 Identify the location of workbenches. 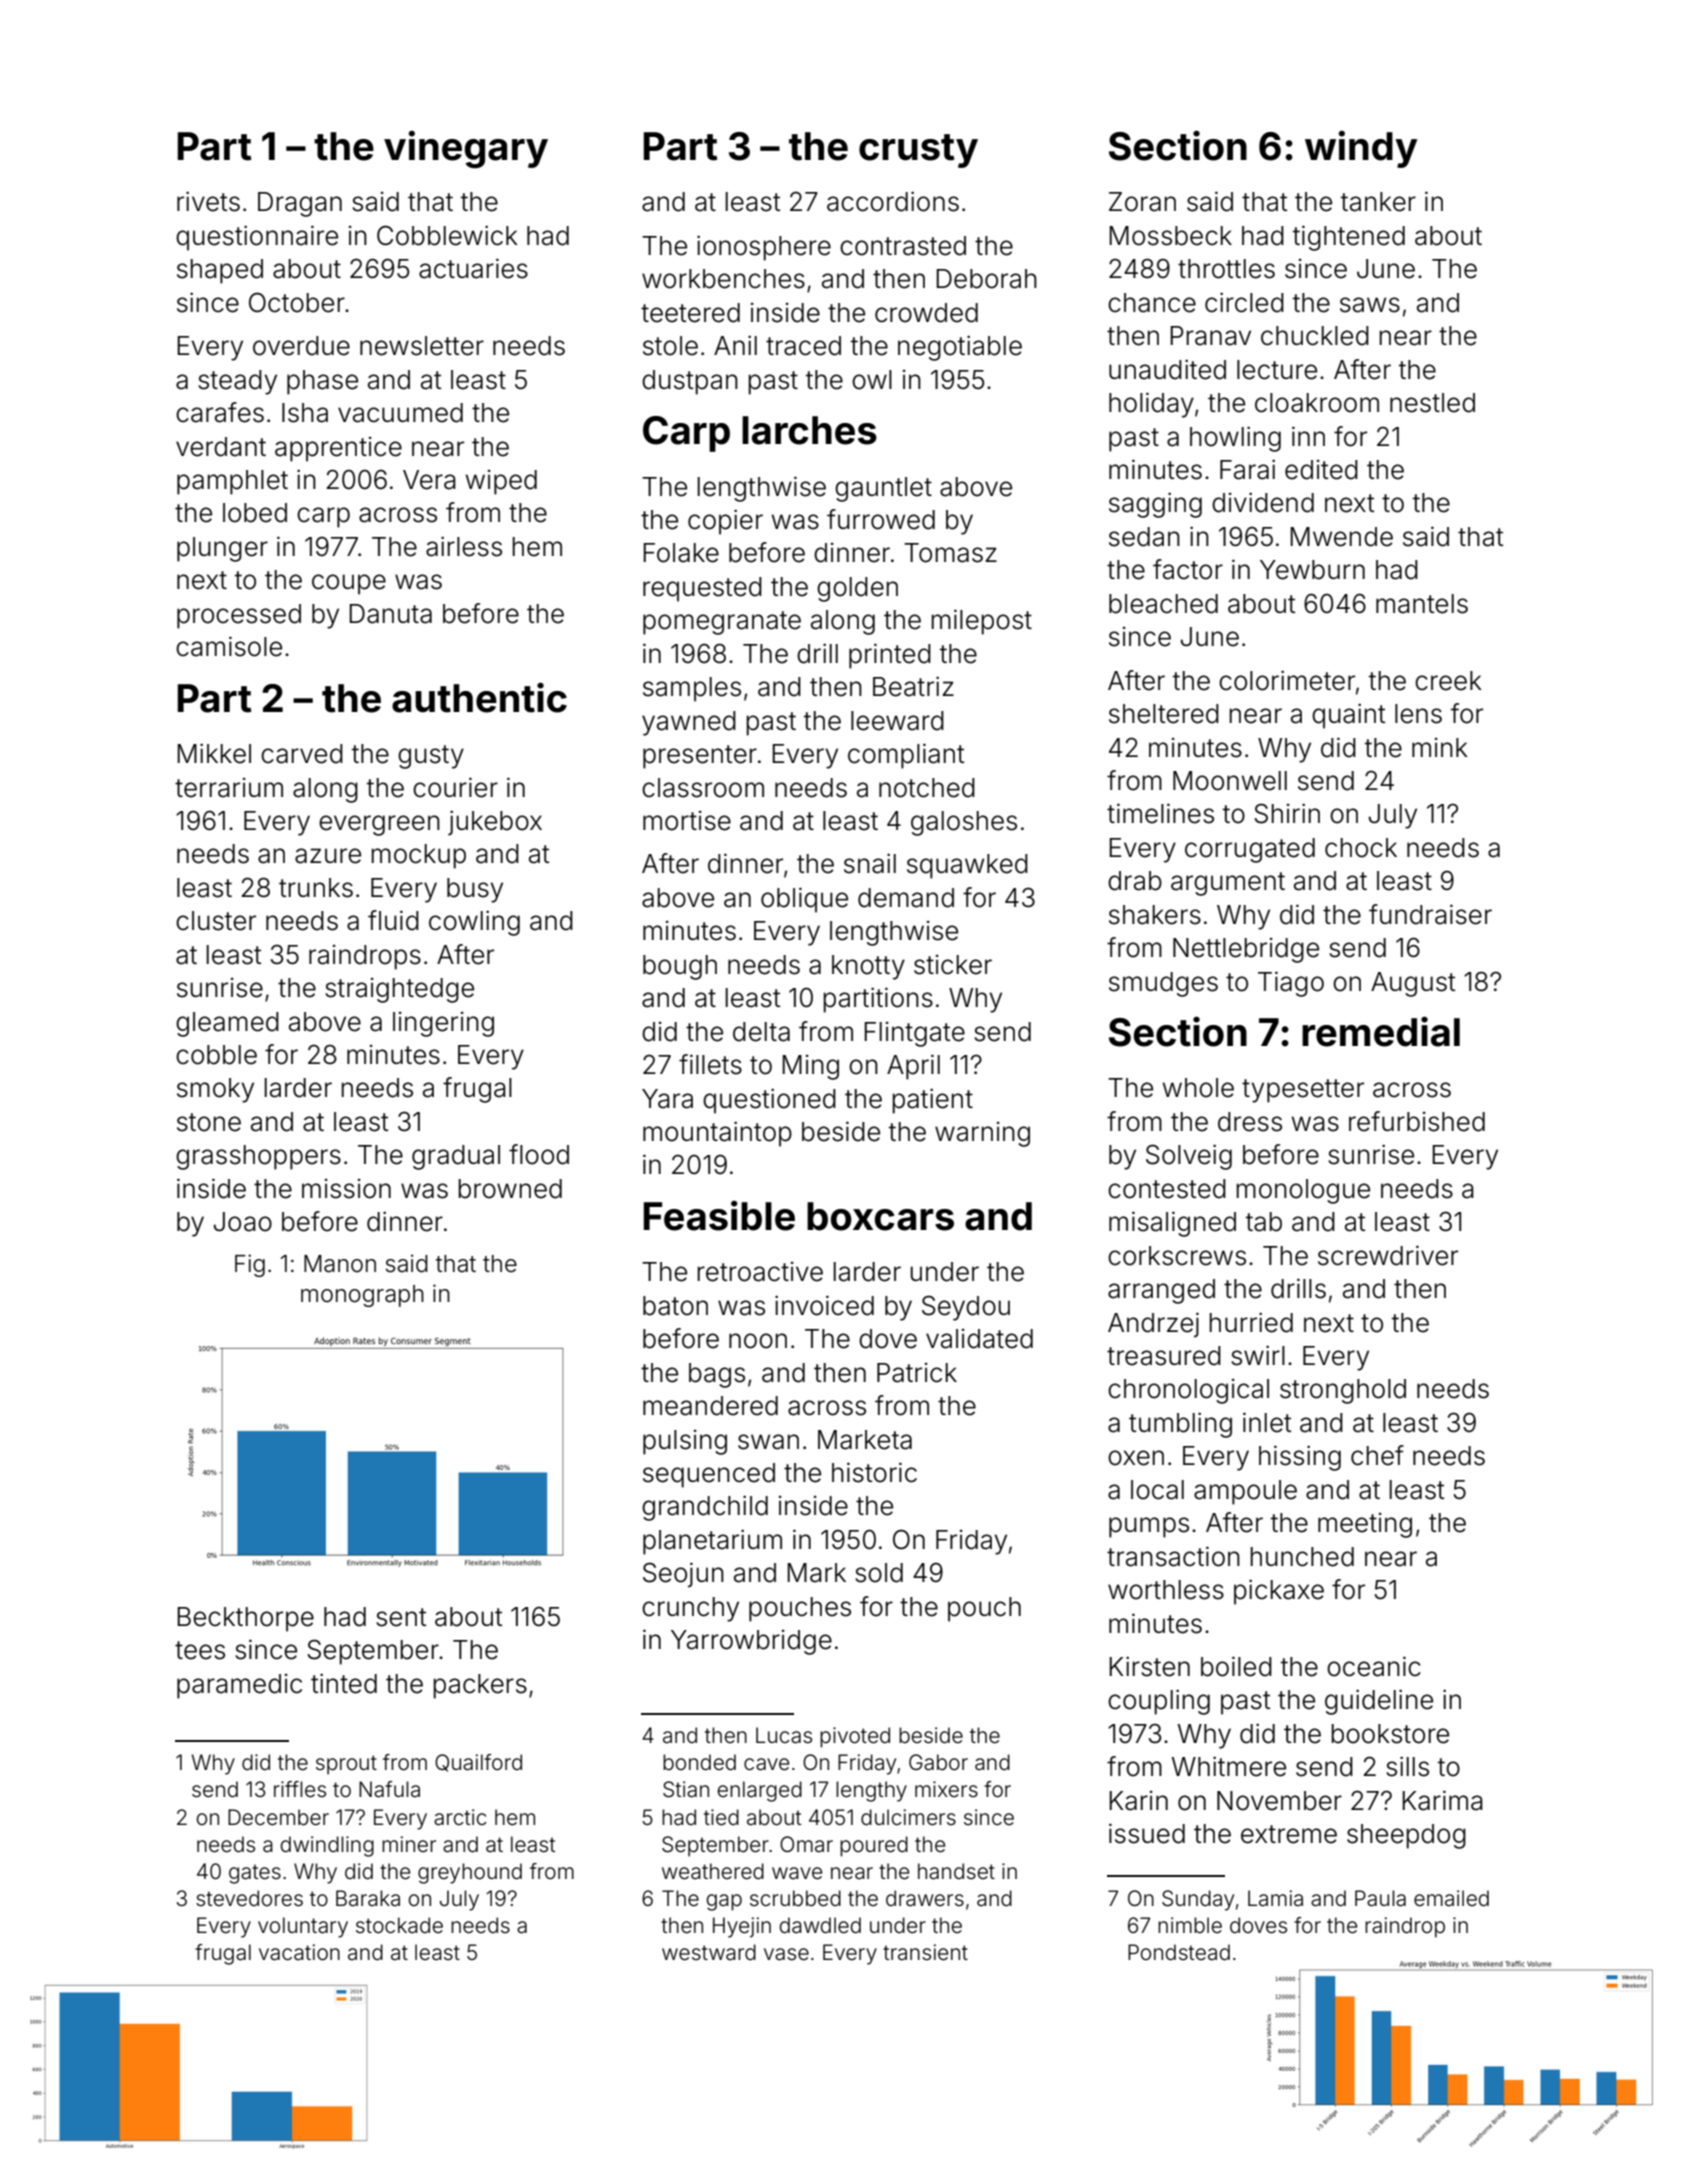
(723, 279).
